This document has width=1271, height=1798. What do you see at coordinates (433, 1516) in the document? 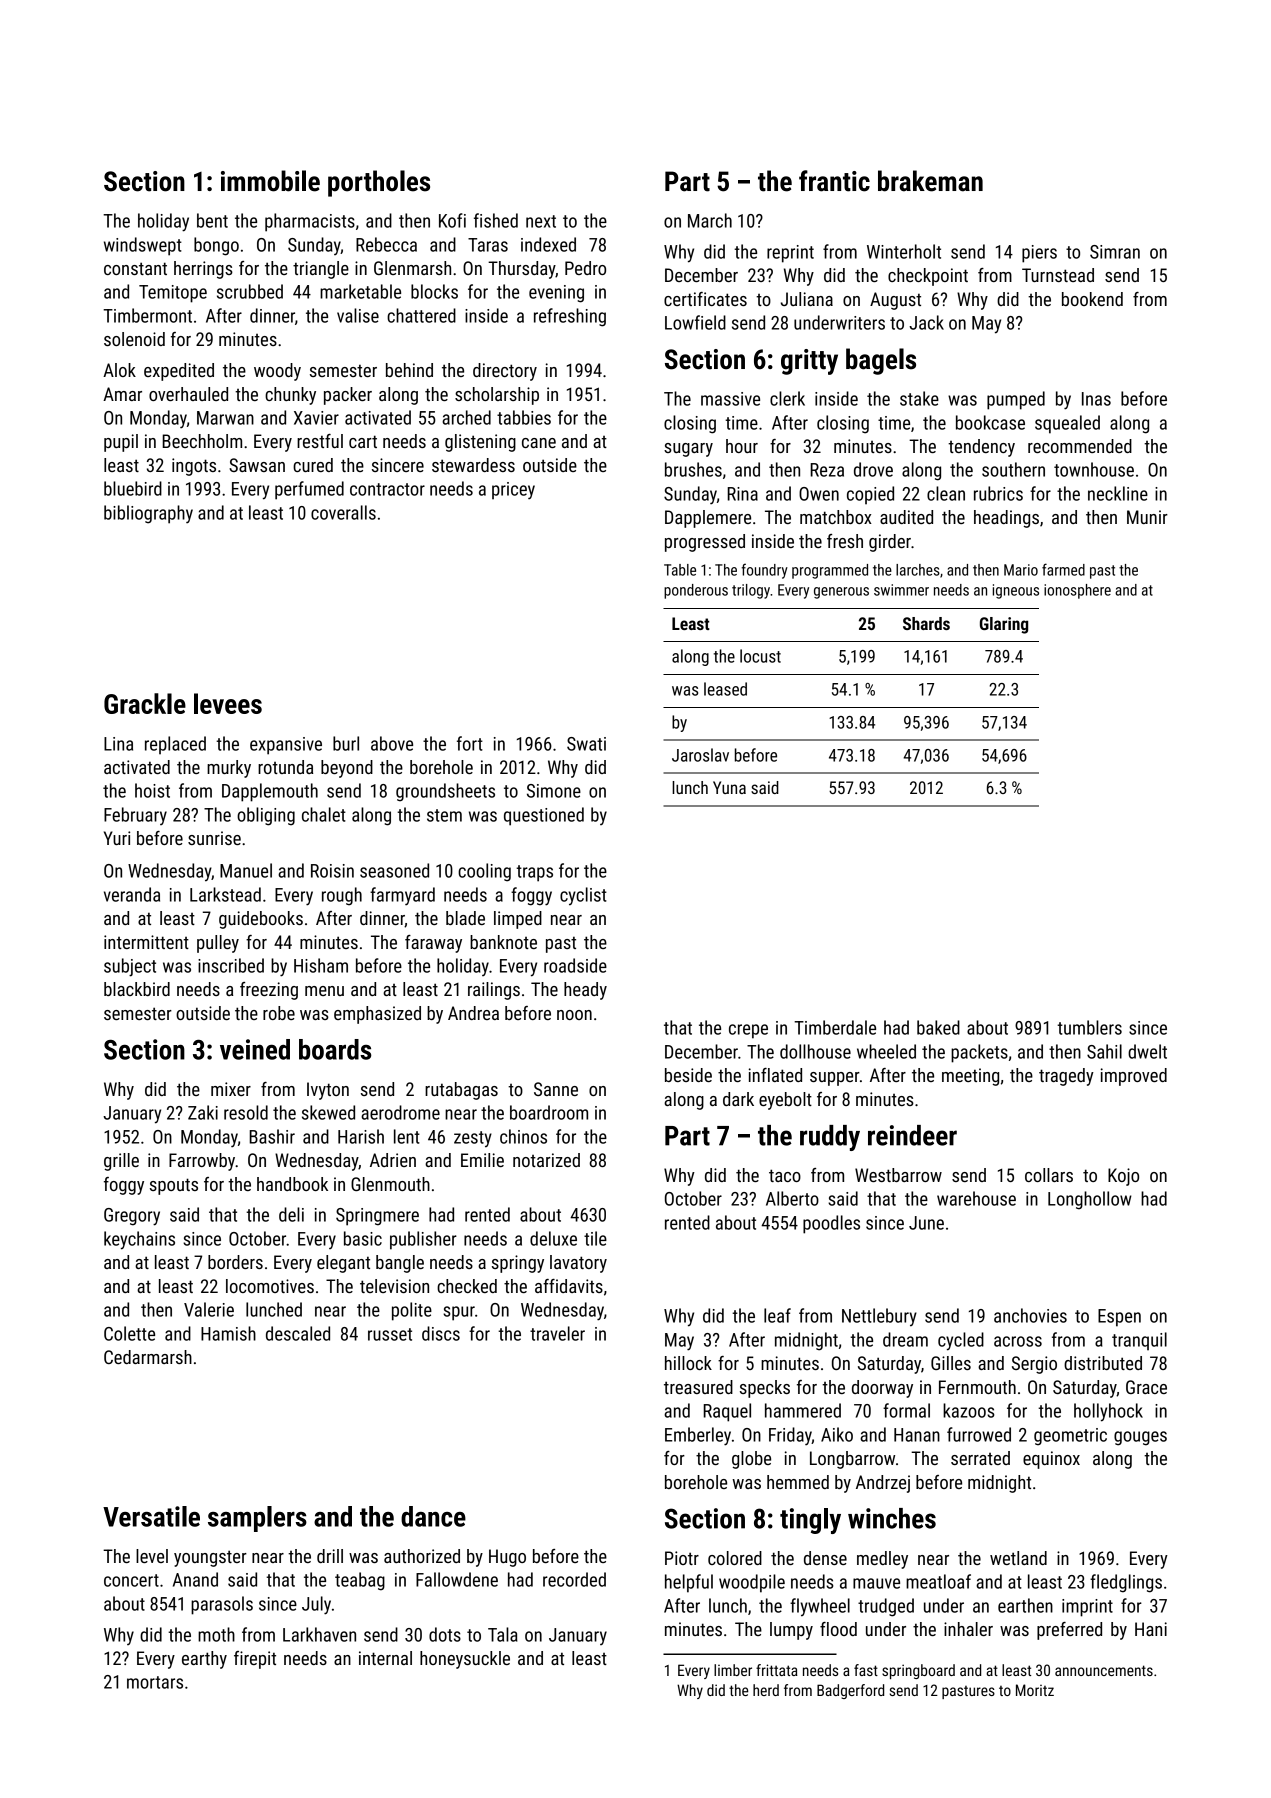
I see `dance` at bounding box center [433, 1516].
